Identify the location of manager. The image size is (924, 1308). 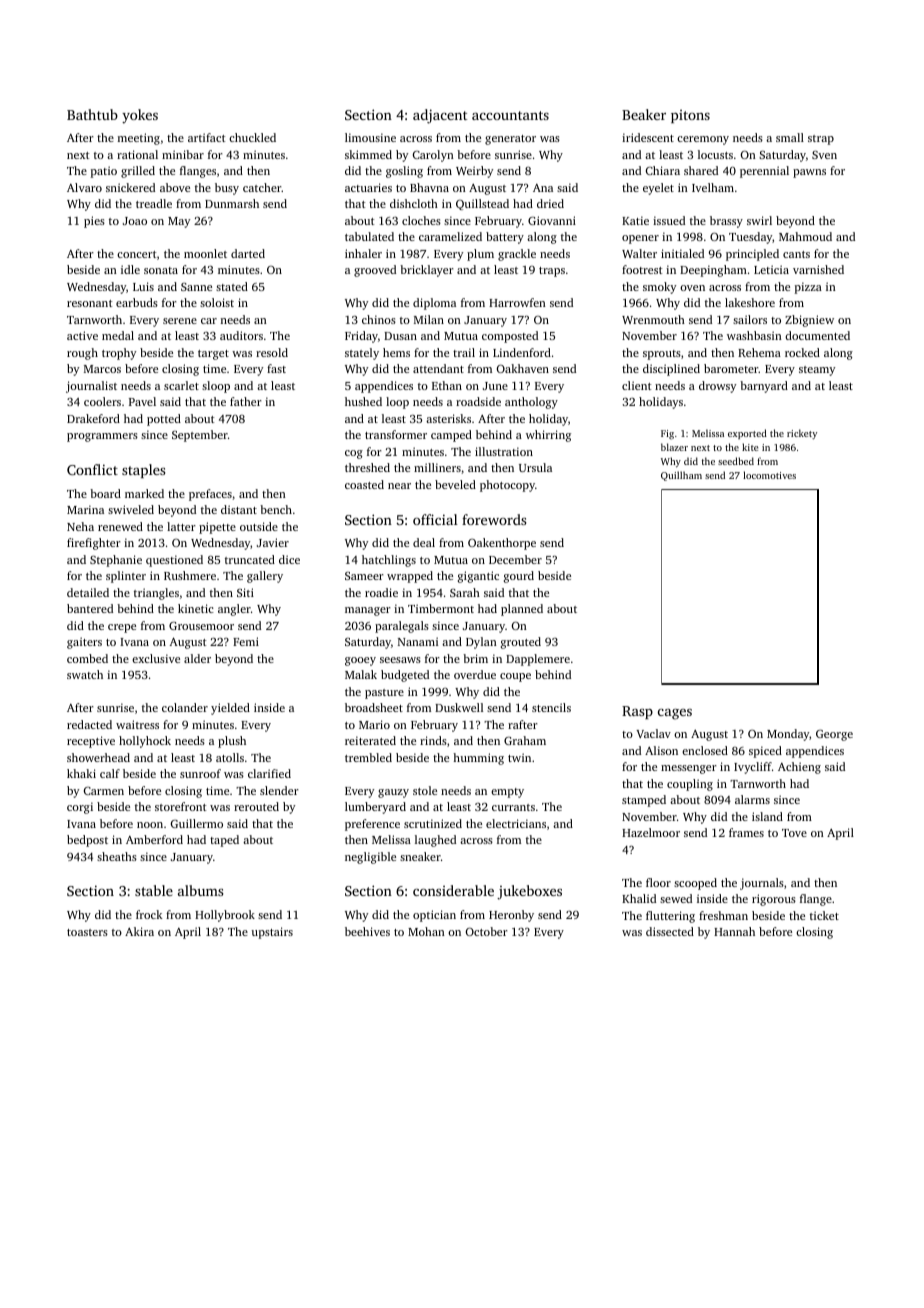
(368, 611).
